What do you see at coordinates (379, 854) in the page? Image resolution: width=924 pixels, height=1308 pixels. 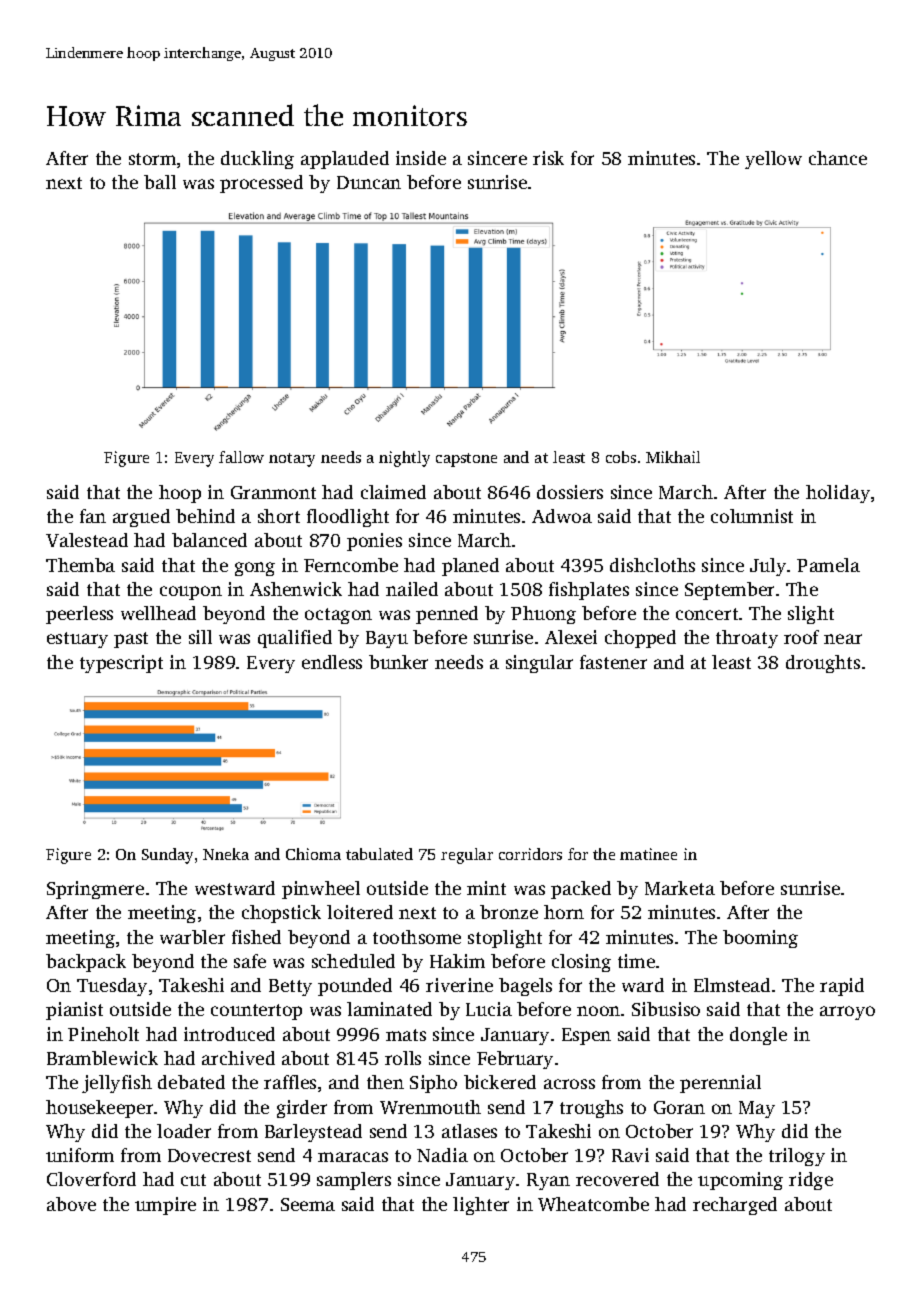 I see `tabulated` at bounding box center [379, 854].
